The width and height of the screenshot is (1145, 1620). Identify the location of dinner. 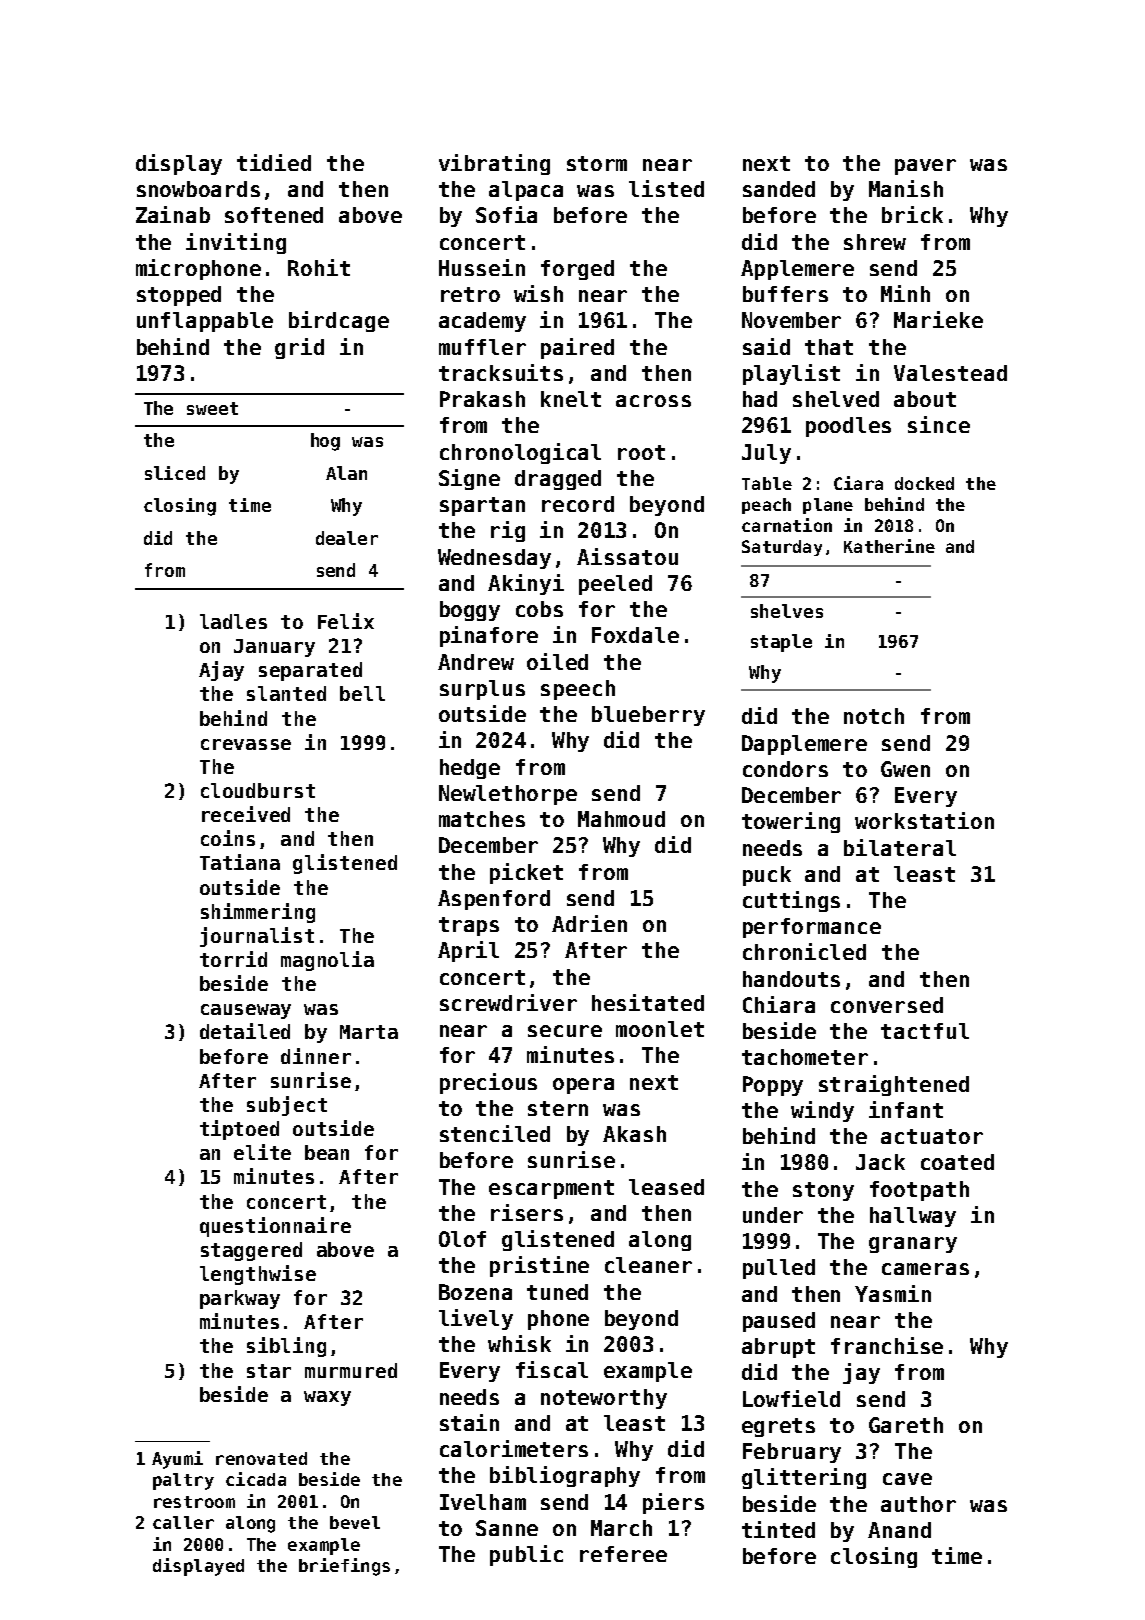
(316, 1056).
